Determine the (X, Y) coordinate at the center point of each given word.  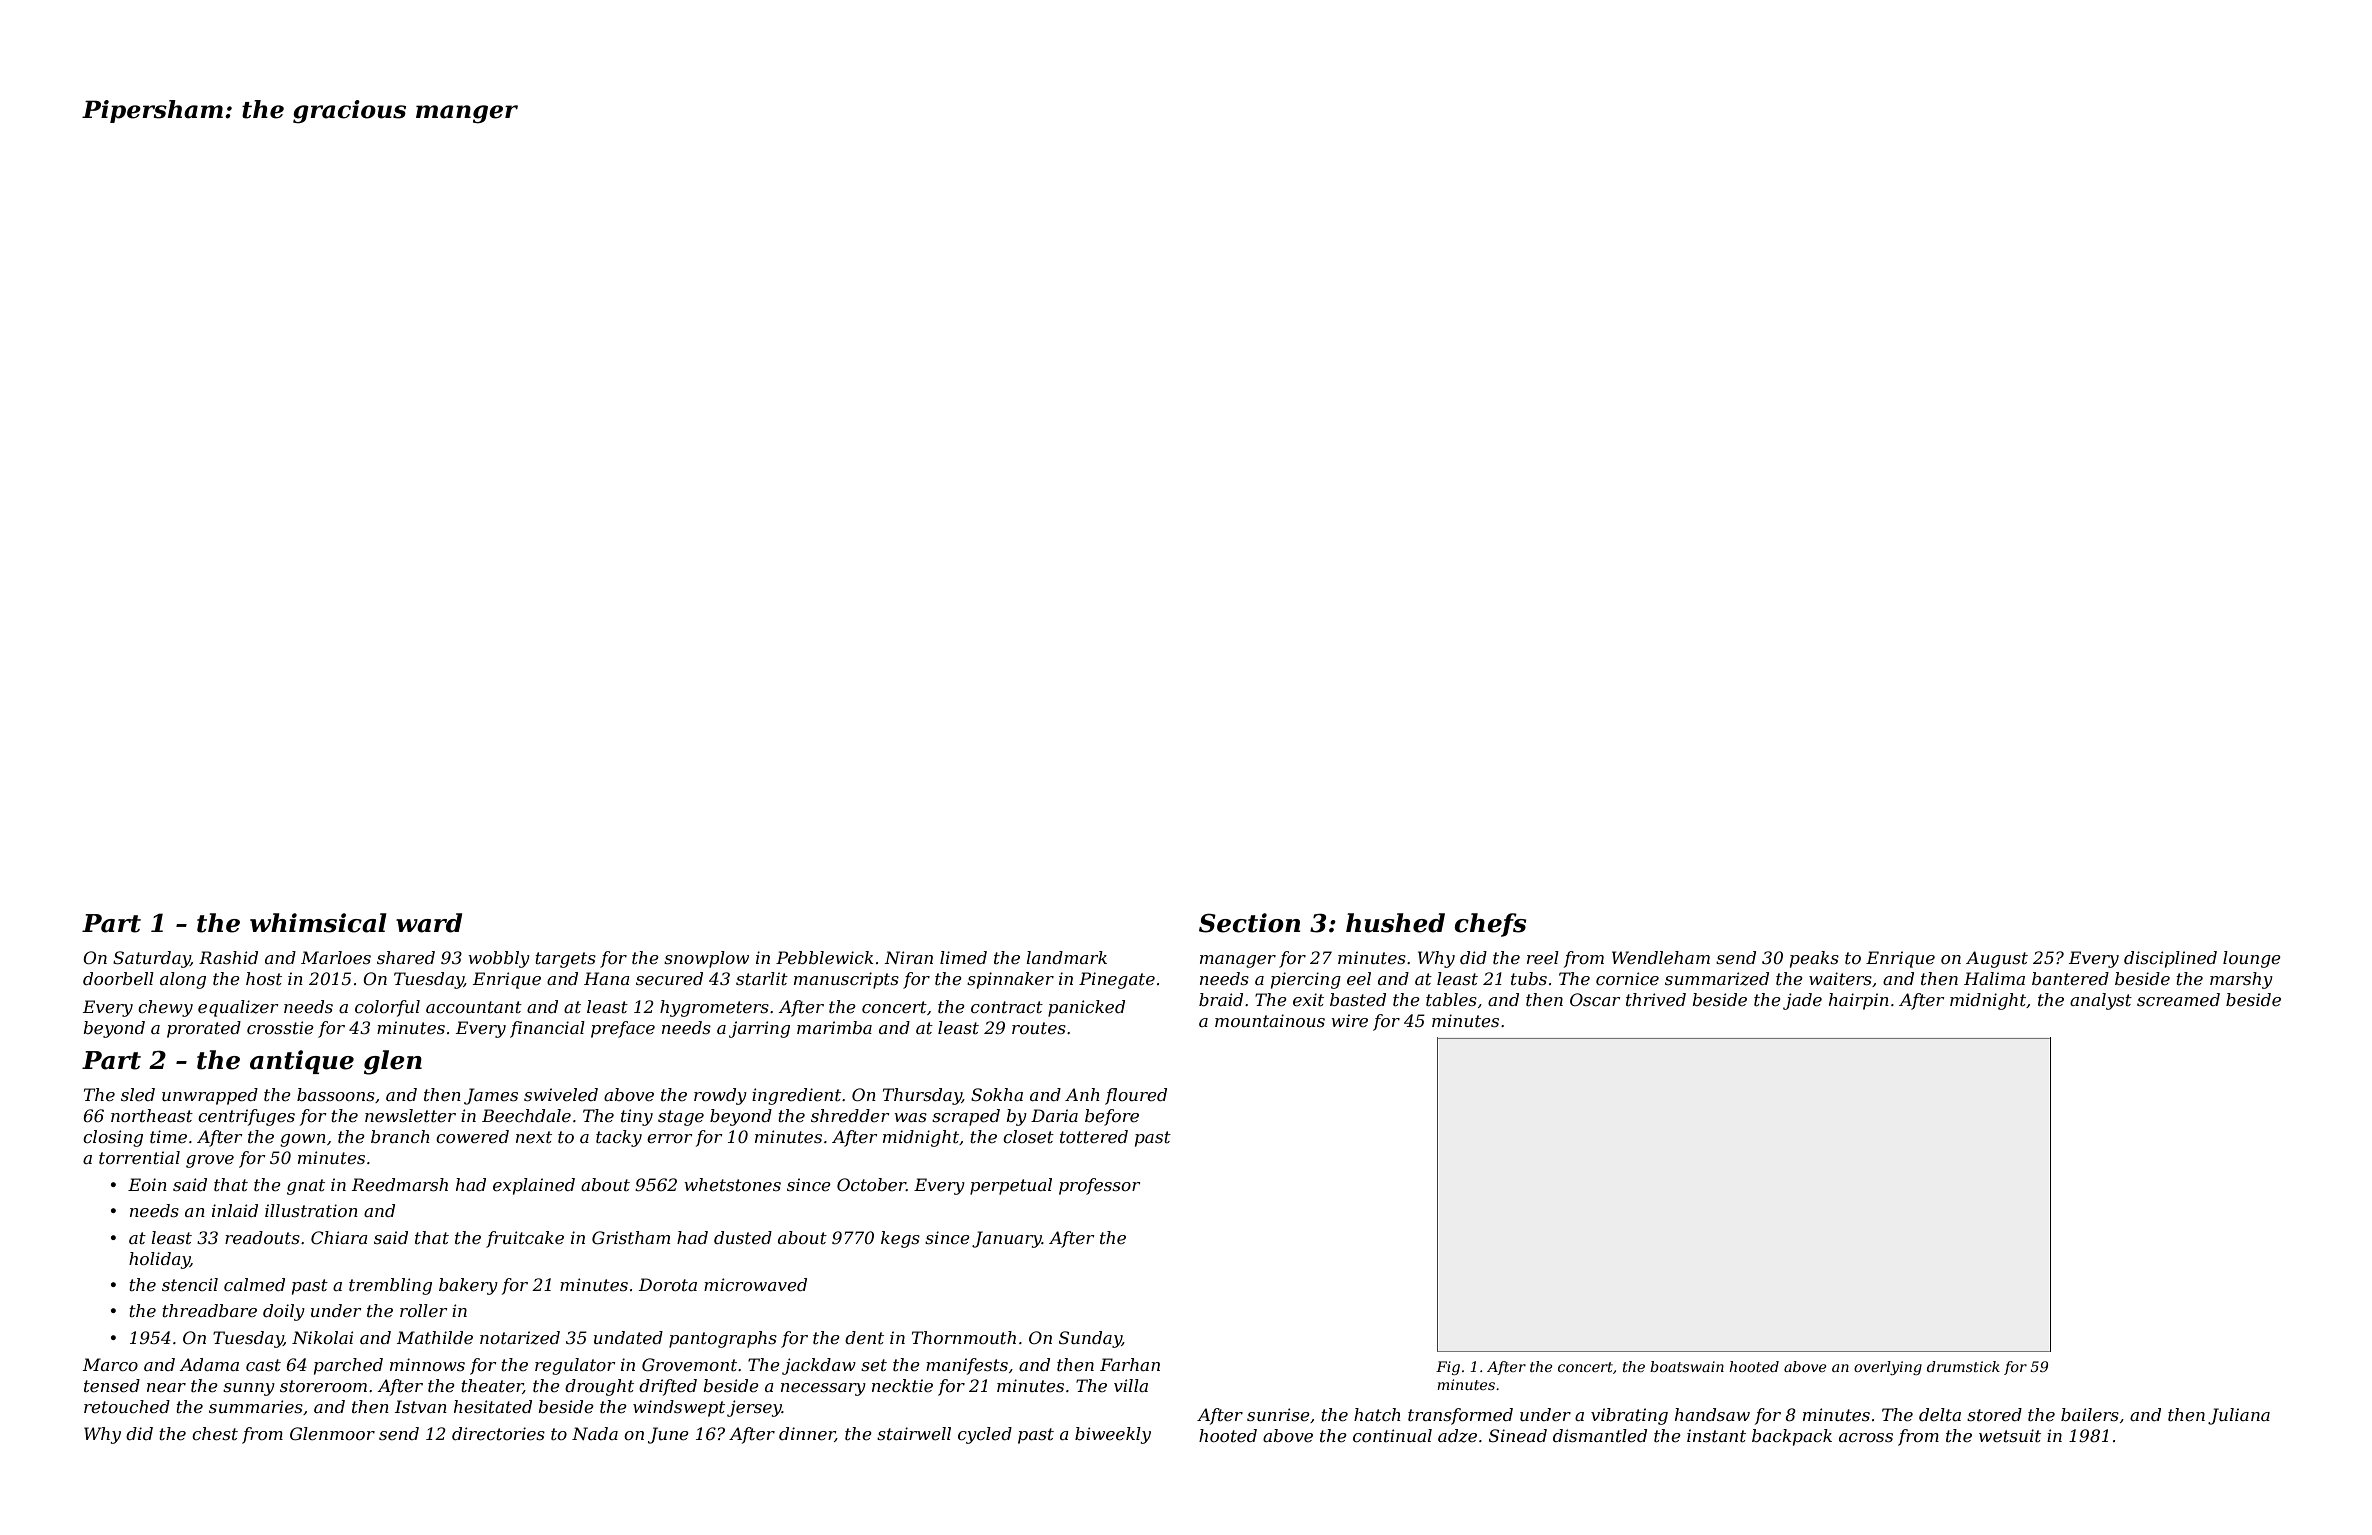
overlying (1888, 1368)
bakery (468, 1286)
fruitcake (525, 1239)
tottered (1094, 1136)
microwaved (755, 1284)
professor (1099, 1186)
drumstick (1963, 1366)
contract (1007, 1007)
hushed (1395, 923)
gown (303, 1140)
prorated (204, 1029)
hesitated (493, 1406)
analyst (2101, 1001)
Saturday (152, 959)
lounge (2252, 959)
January (1007, 1239)
